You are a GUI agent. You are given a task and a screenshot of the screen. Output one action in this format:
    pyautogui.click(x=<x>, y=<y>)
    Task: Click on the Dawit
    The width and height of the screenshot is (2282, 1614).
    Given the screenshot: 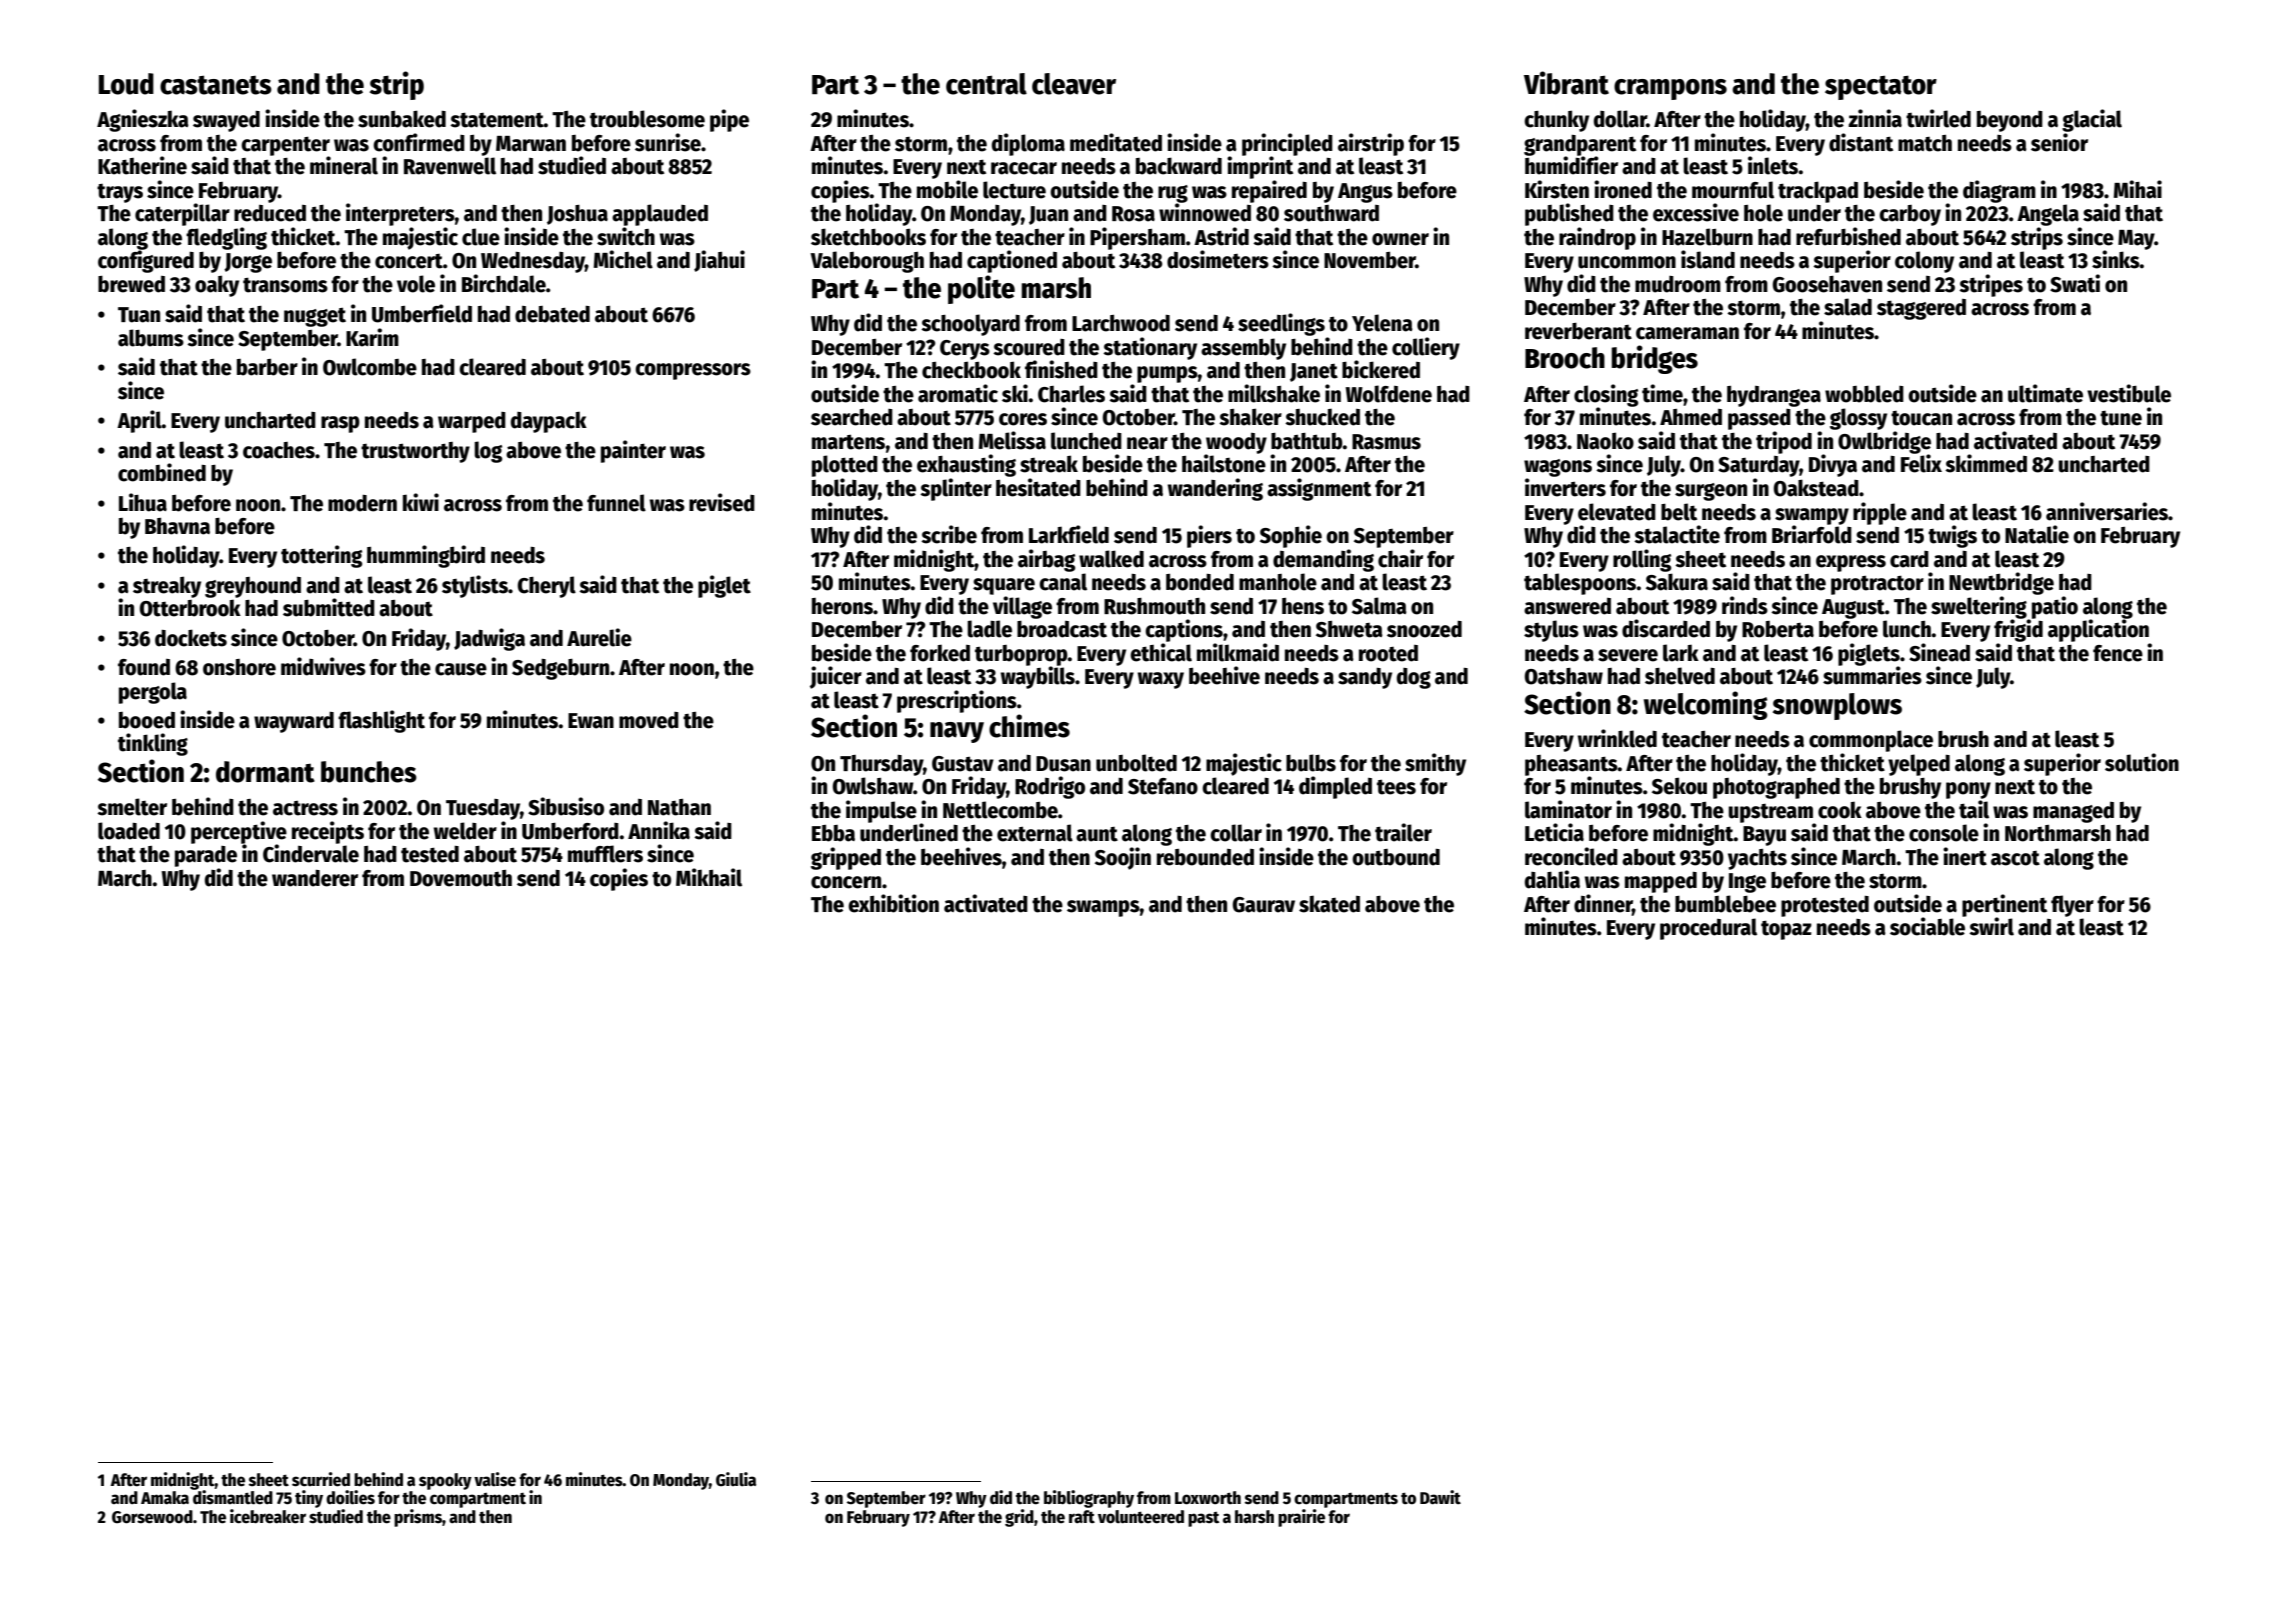 What is the action you would take?
    pyautogui.click(x=1440, y=1497)
